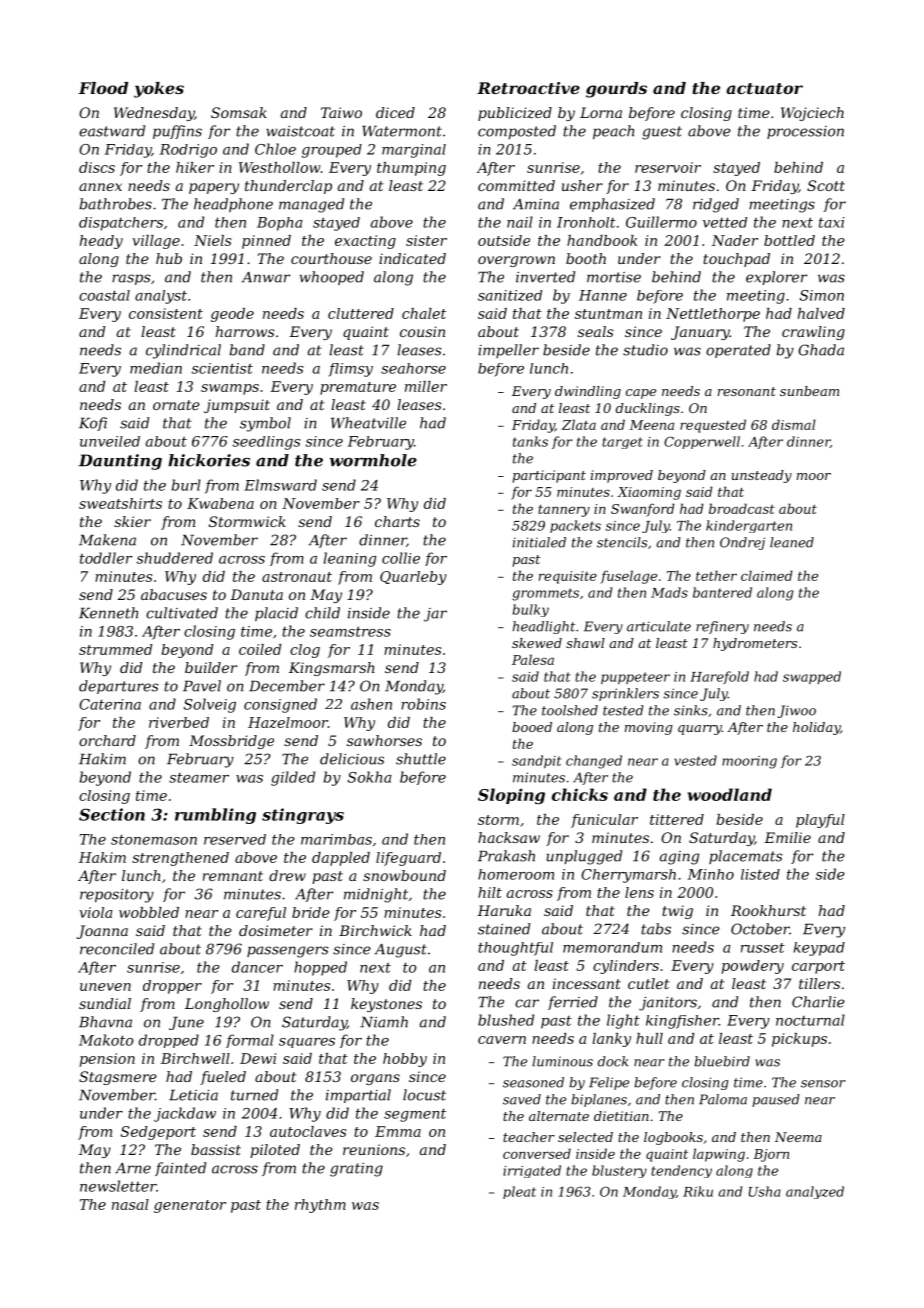  I want to click on waistcoat, so click(300, 131).
